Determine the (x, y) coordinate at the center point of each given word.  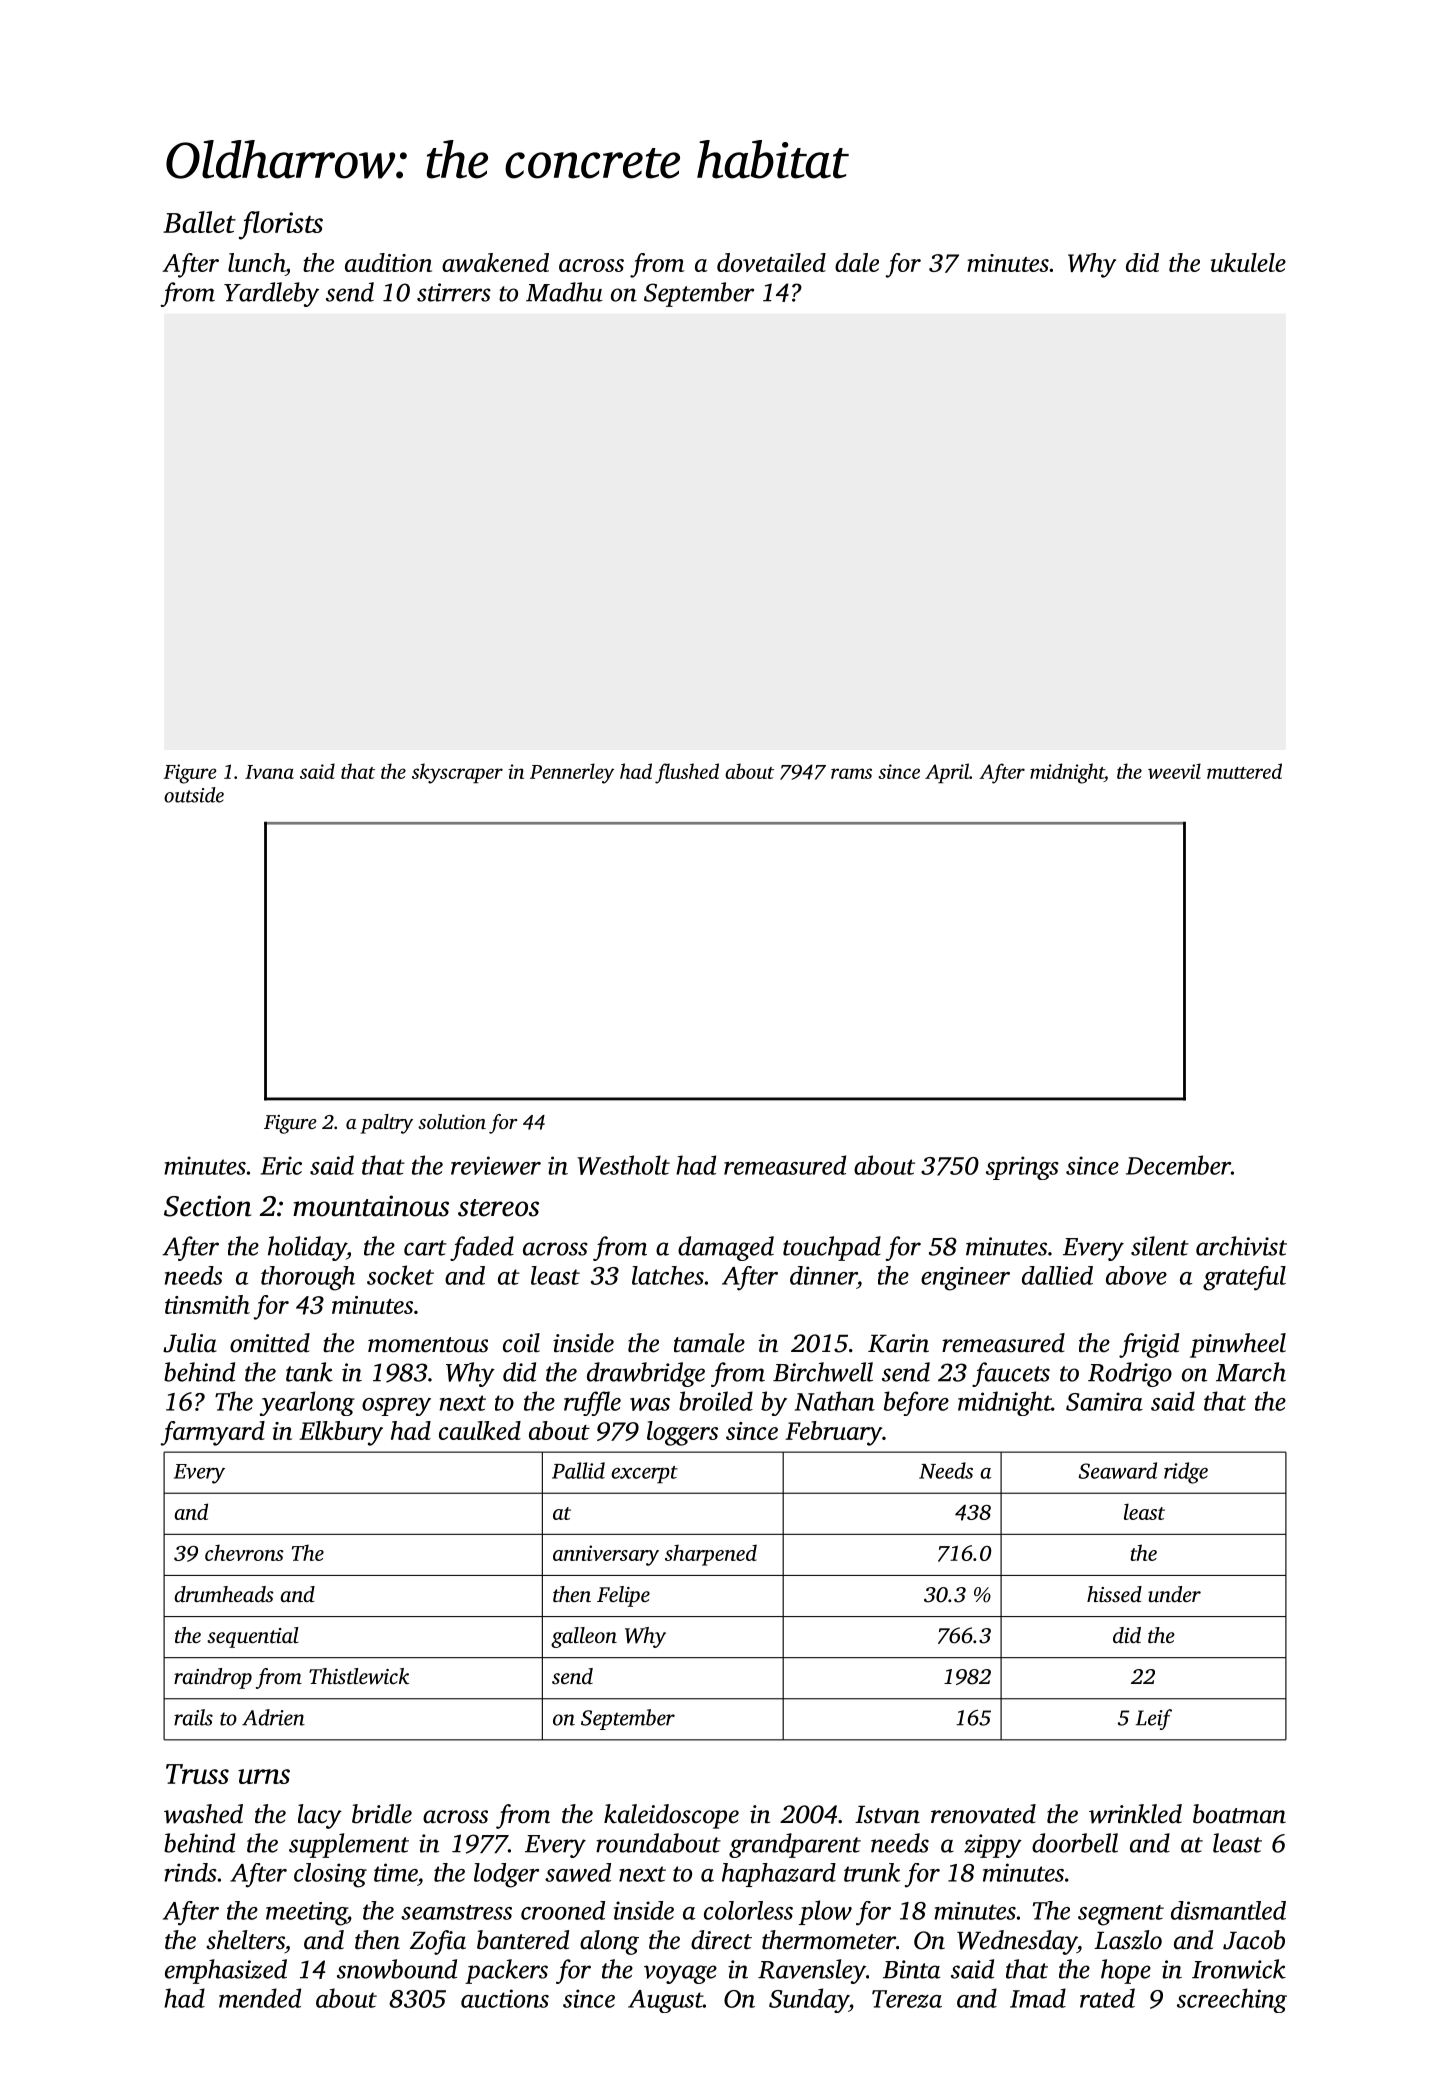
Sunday (809, 2000)
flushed (687, 773)
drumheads (224, 1594)
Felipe (623, 1596)
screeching (1232, 2000)
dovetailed (771, 262)
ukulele (1248, 262)
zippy (993, 1846)
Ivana (269, 772)
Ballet (199, 222)
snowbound (397, 1969)
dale (857, 262)
